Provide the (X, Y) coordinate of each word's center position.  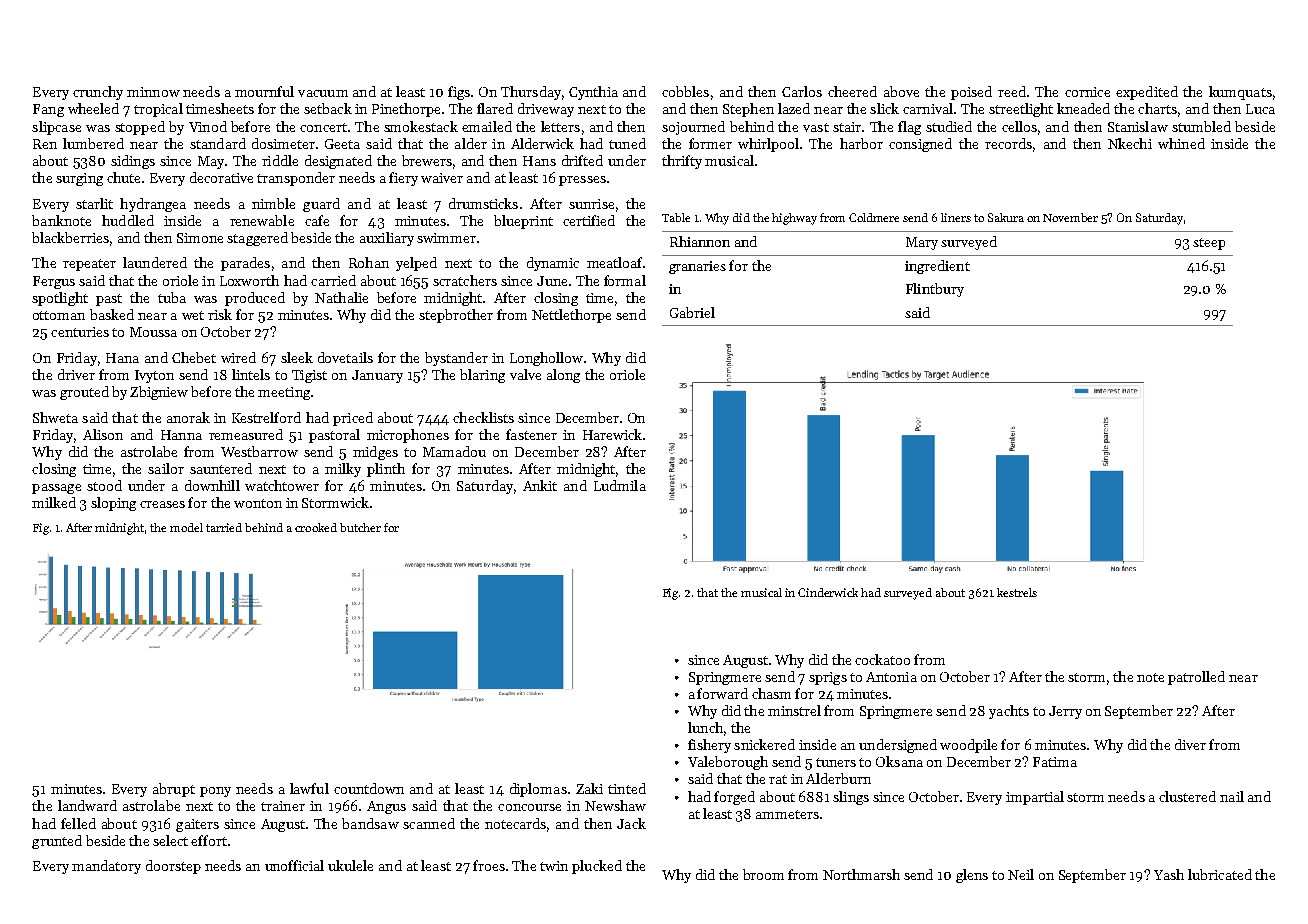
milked (54, 502)
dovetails (345, 357)
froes (489, 865)
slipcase (56, 128)
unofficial (294, 865)
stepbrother (456, 316)
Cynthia (593, 93)
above (901, 91)
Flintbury (935, 290)
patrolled (1196, 678)
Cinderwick (828, 592)
